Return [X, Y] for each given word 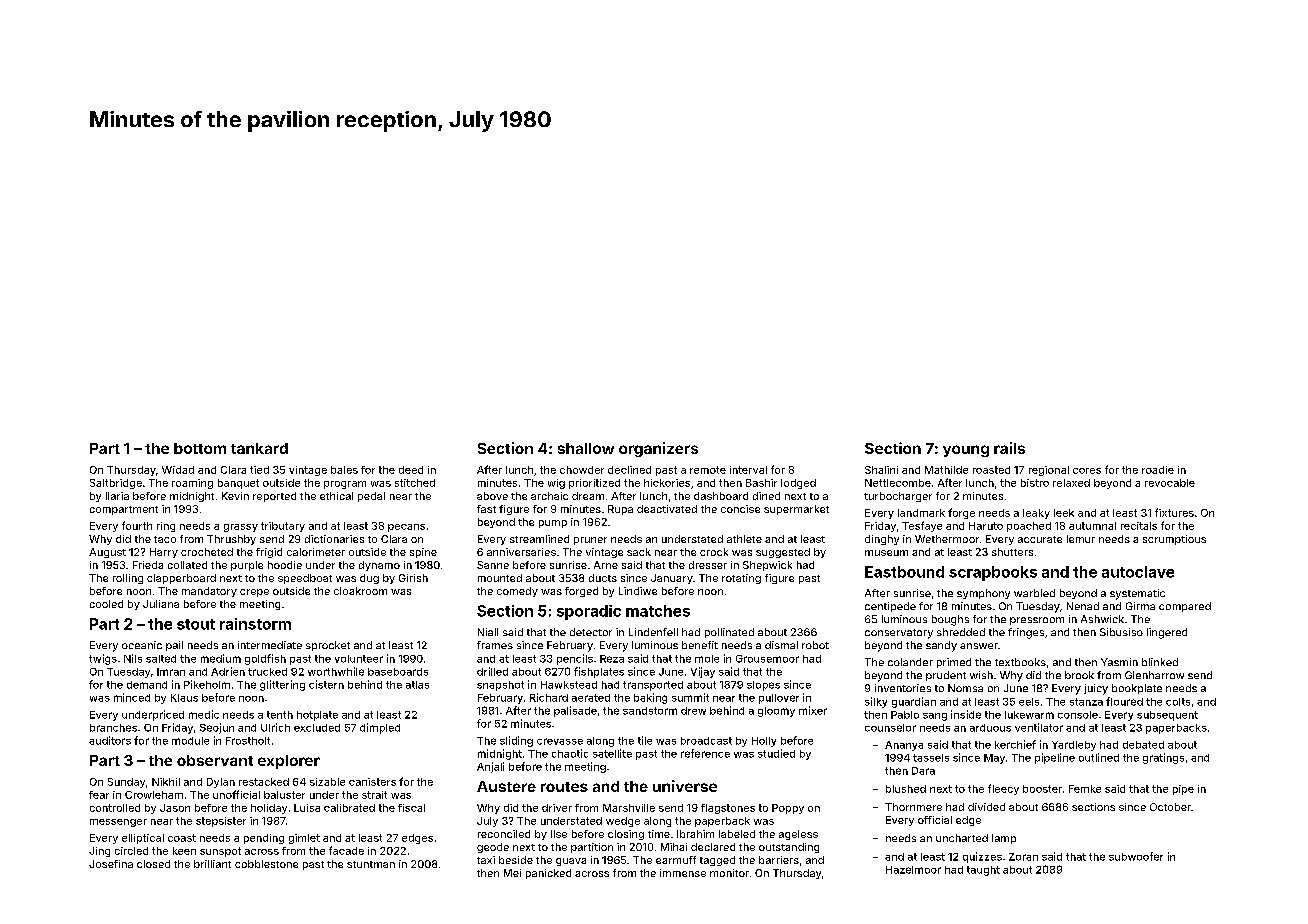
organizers [658, 449]
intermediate [270, 645]
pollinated [729, 633]
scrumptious [1174, 540]
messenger [118, 823]
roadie [1158, 470]
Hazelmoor [913, 870]
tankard [259, 448]
